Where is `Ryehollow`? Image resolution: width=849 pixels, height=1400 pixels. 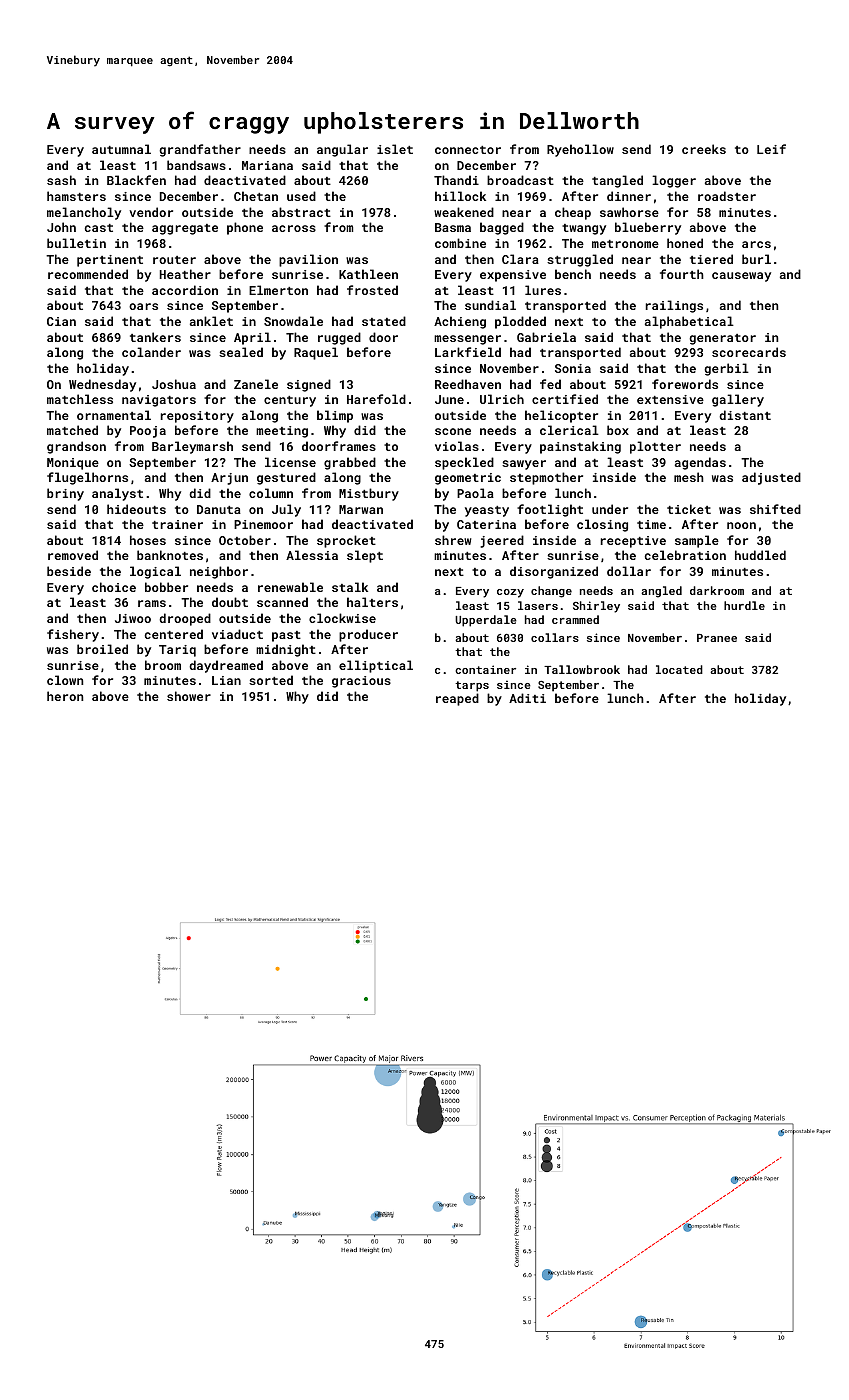
Ryehollow is located at coordinates (580, 150).
